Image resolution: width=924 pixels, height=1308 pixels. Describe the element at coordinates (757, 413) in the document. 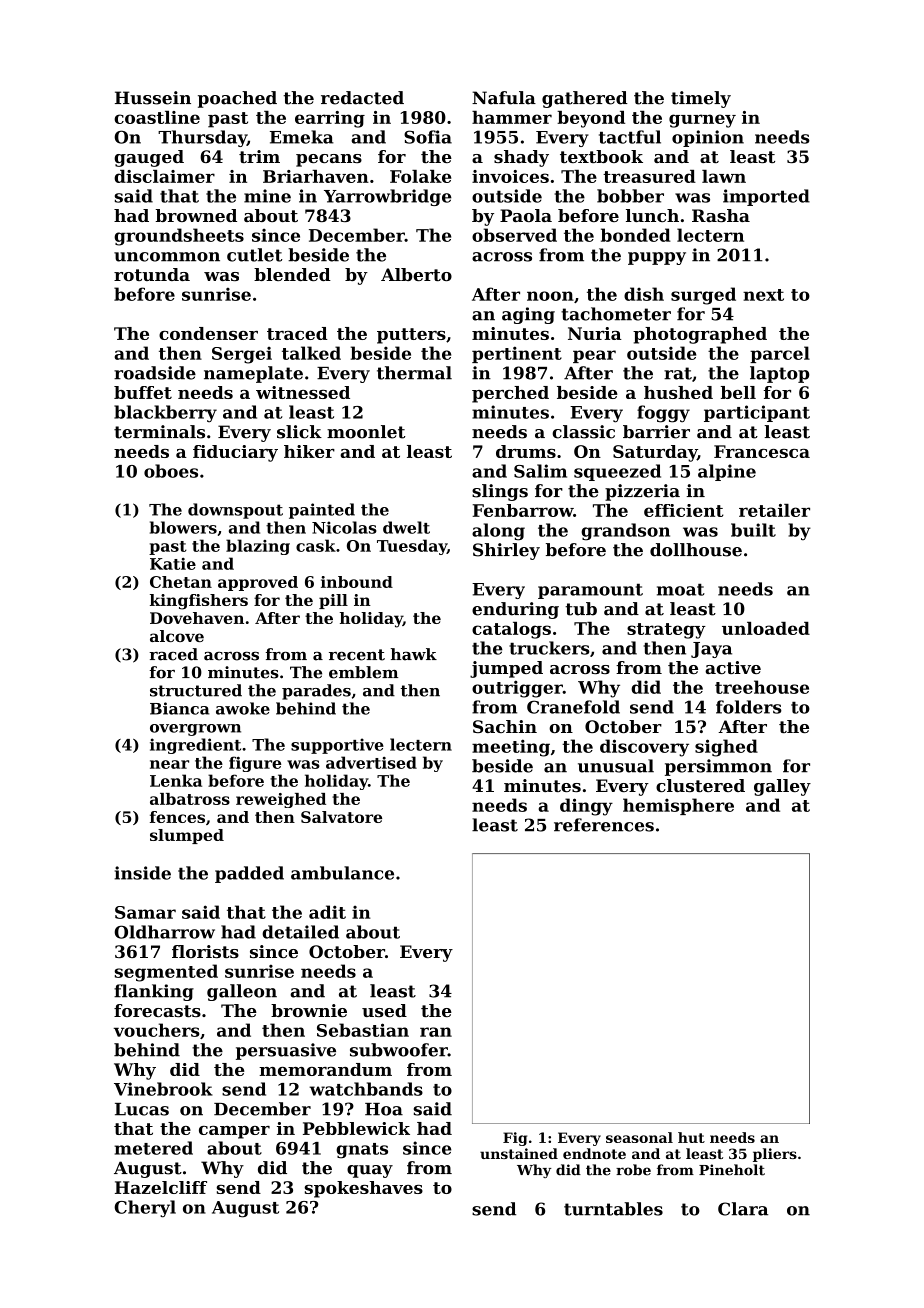

I see `participant` at that location.
